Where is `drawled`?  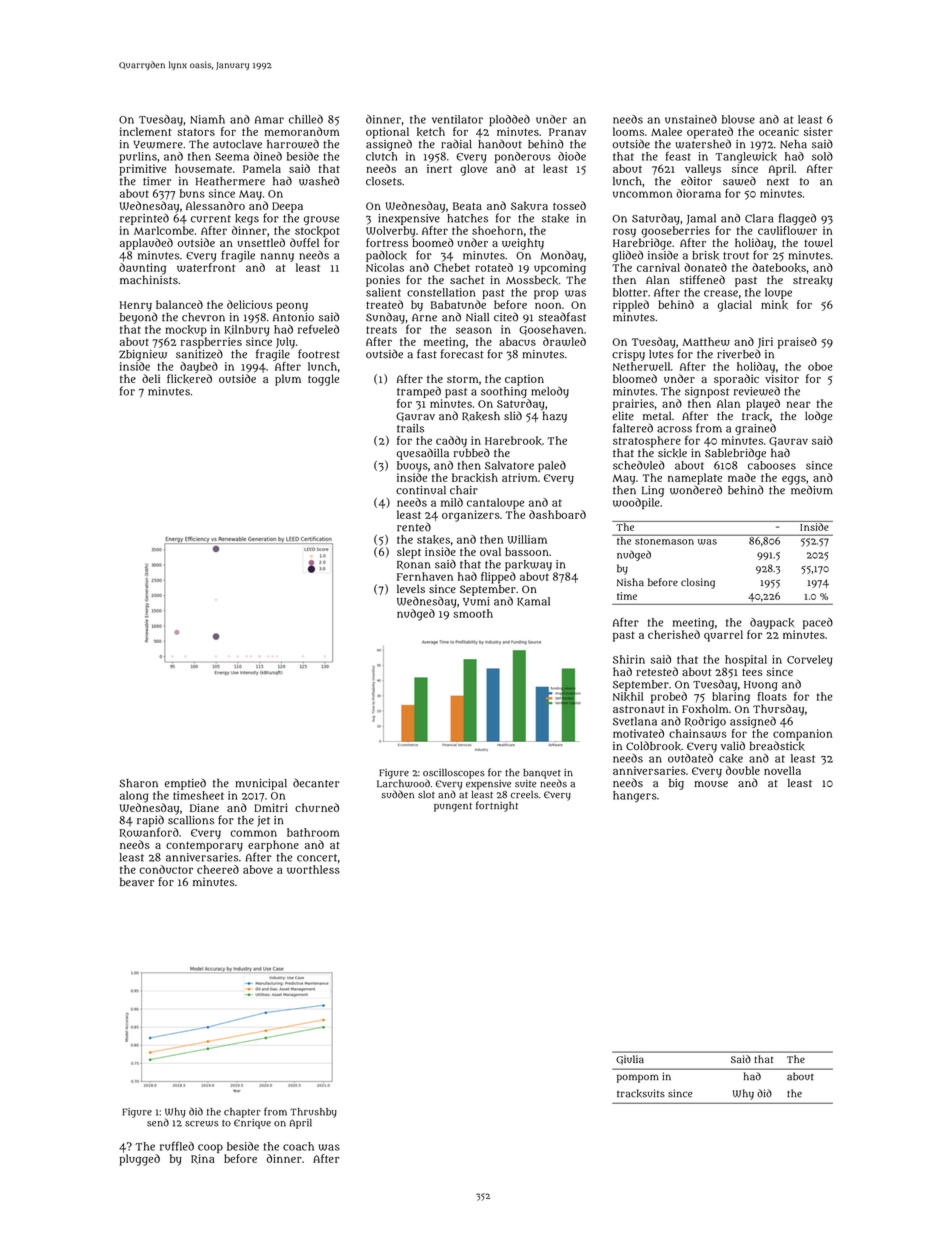
drawled is located at coordinates (564, 341).
